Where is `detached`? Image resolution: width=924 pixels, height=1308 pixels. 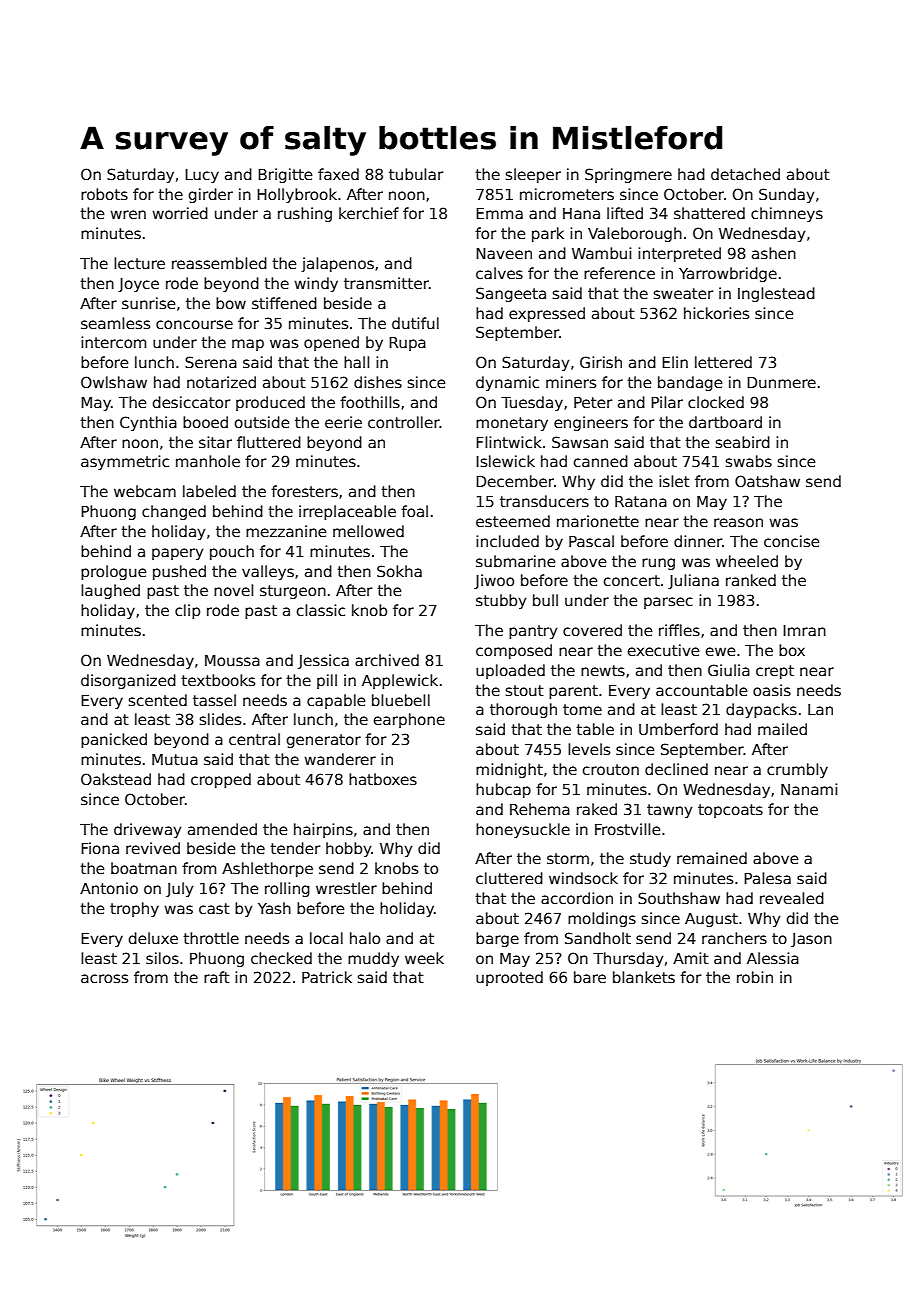 detached is located at coordinates (745, 174).
